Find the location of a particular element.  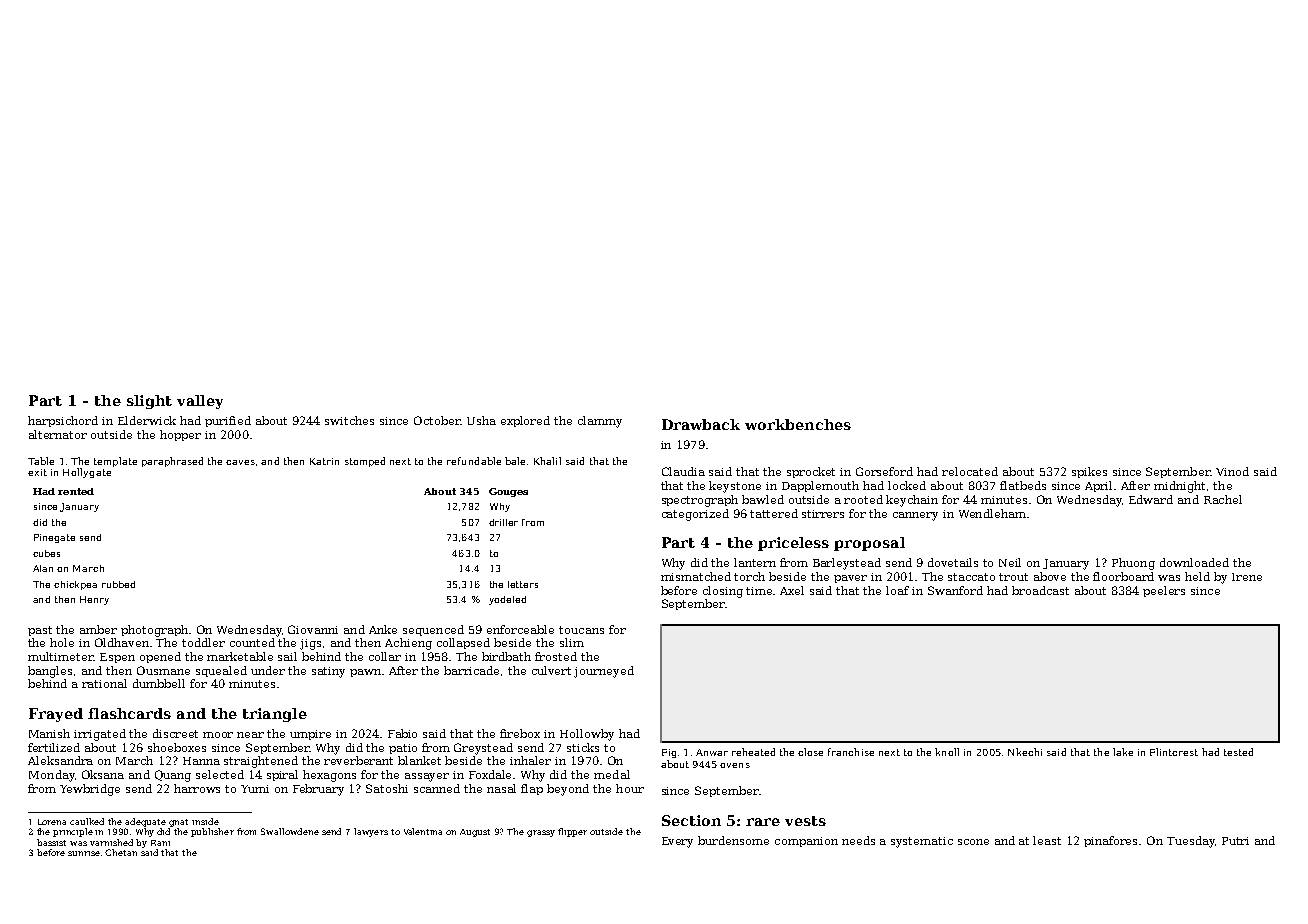

valley is located at coordinates (200, 402).
